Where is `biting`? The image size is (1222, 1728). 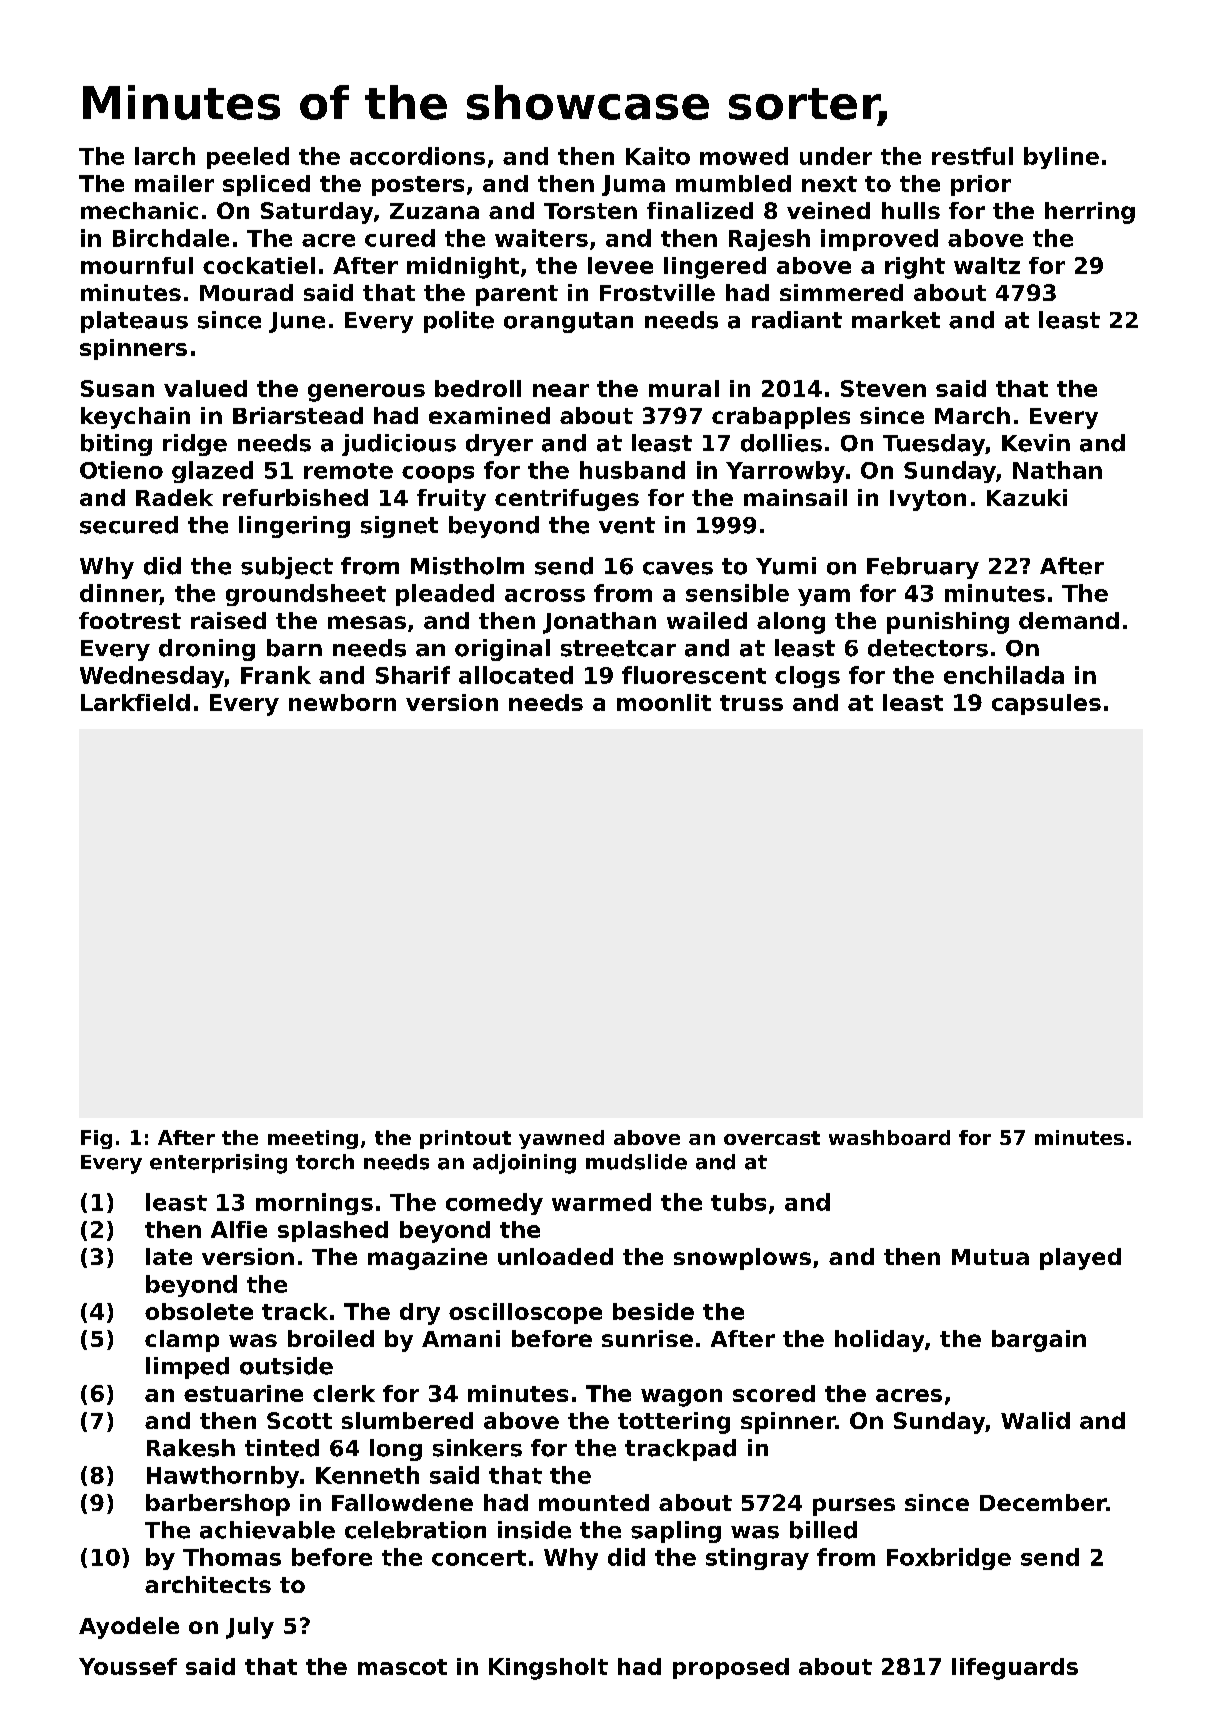
biting is located at coordinates (116, 445).
